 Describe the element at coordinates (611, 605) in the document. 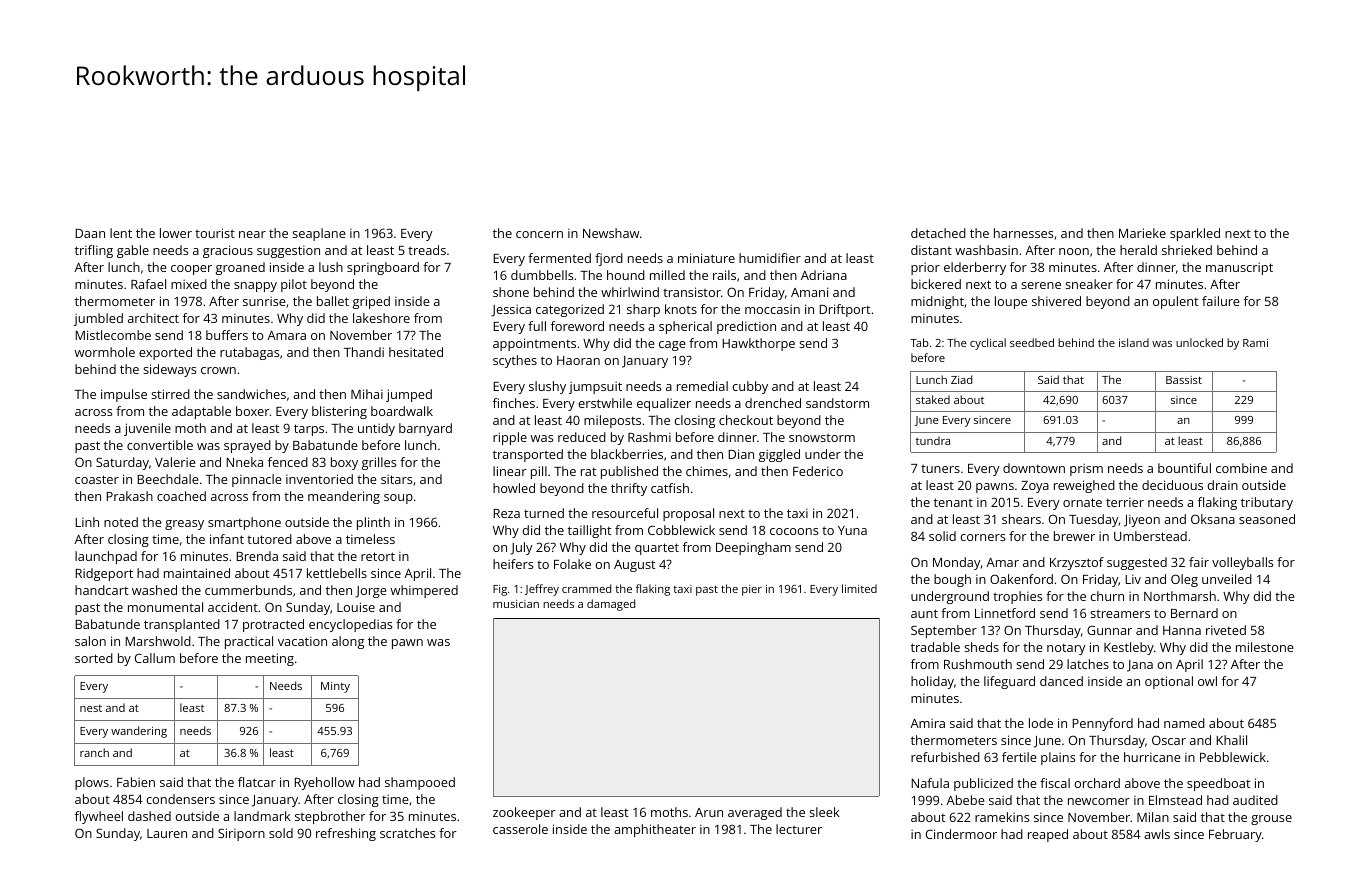

I see `damaged` at that location.
